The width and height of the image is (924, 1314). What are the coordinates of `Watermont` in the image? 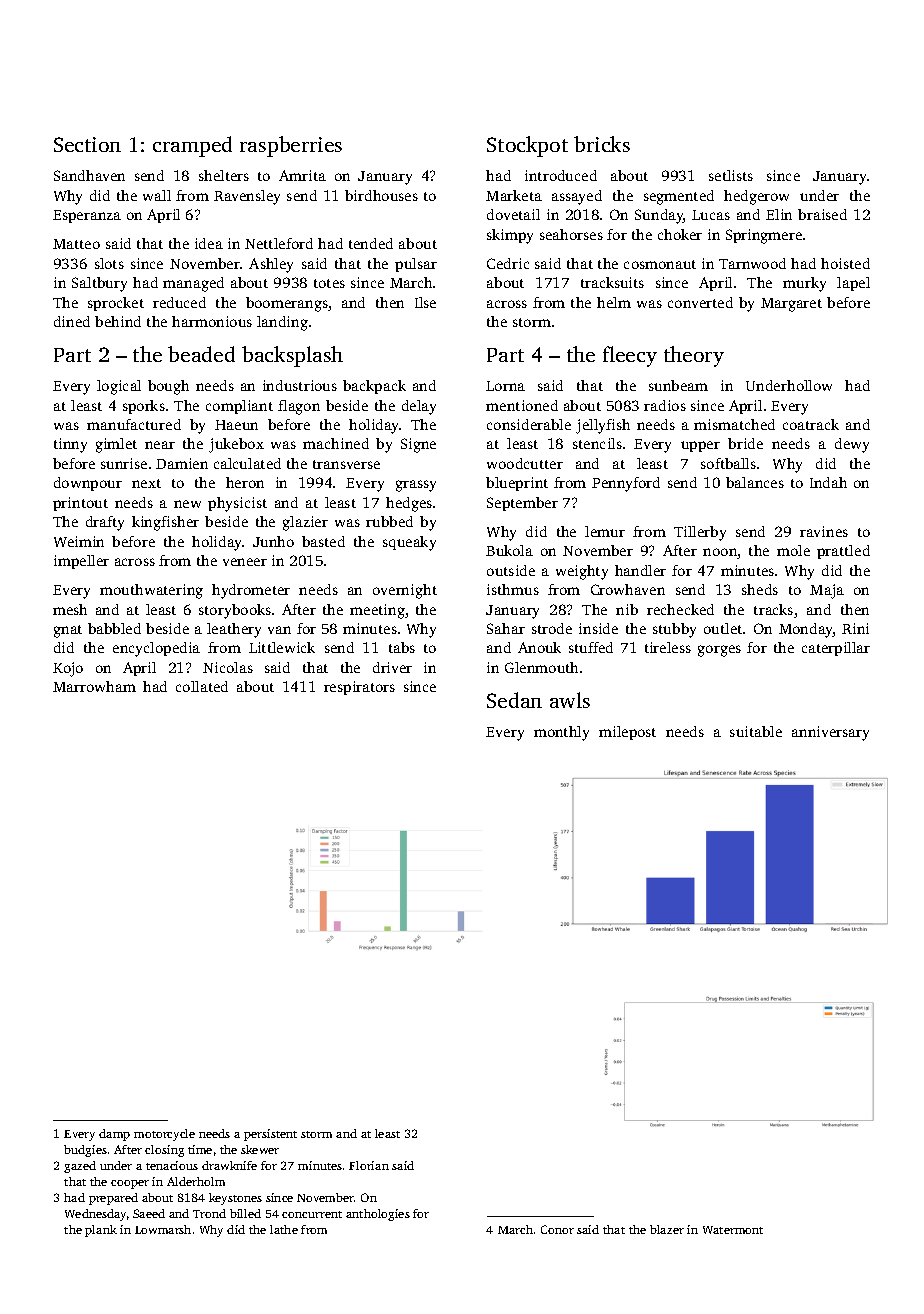 It's located at (733, 1230).
